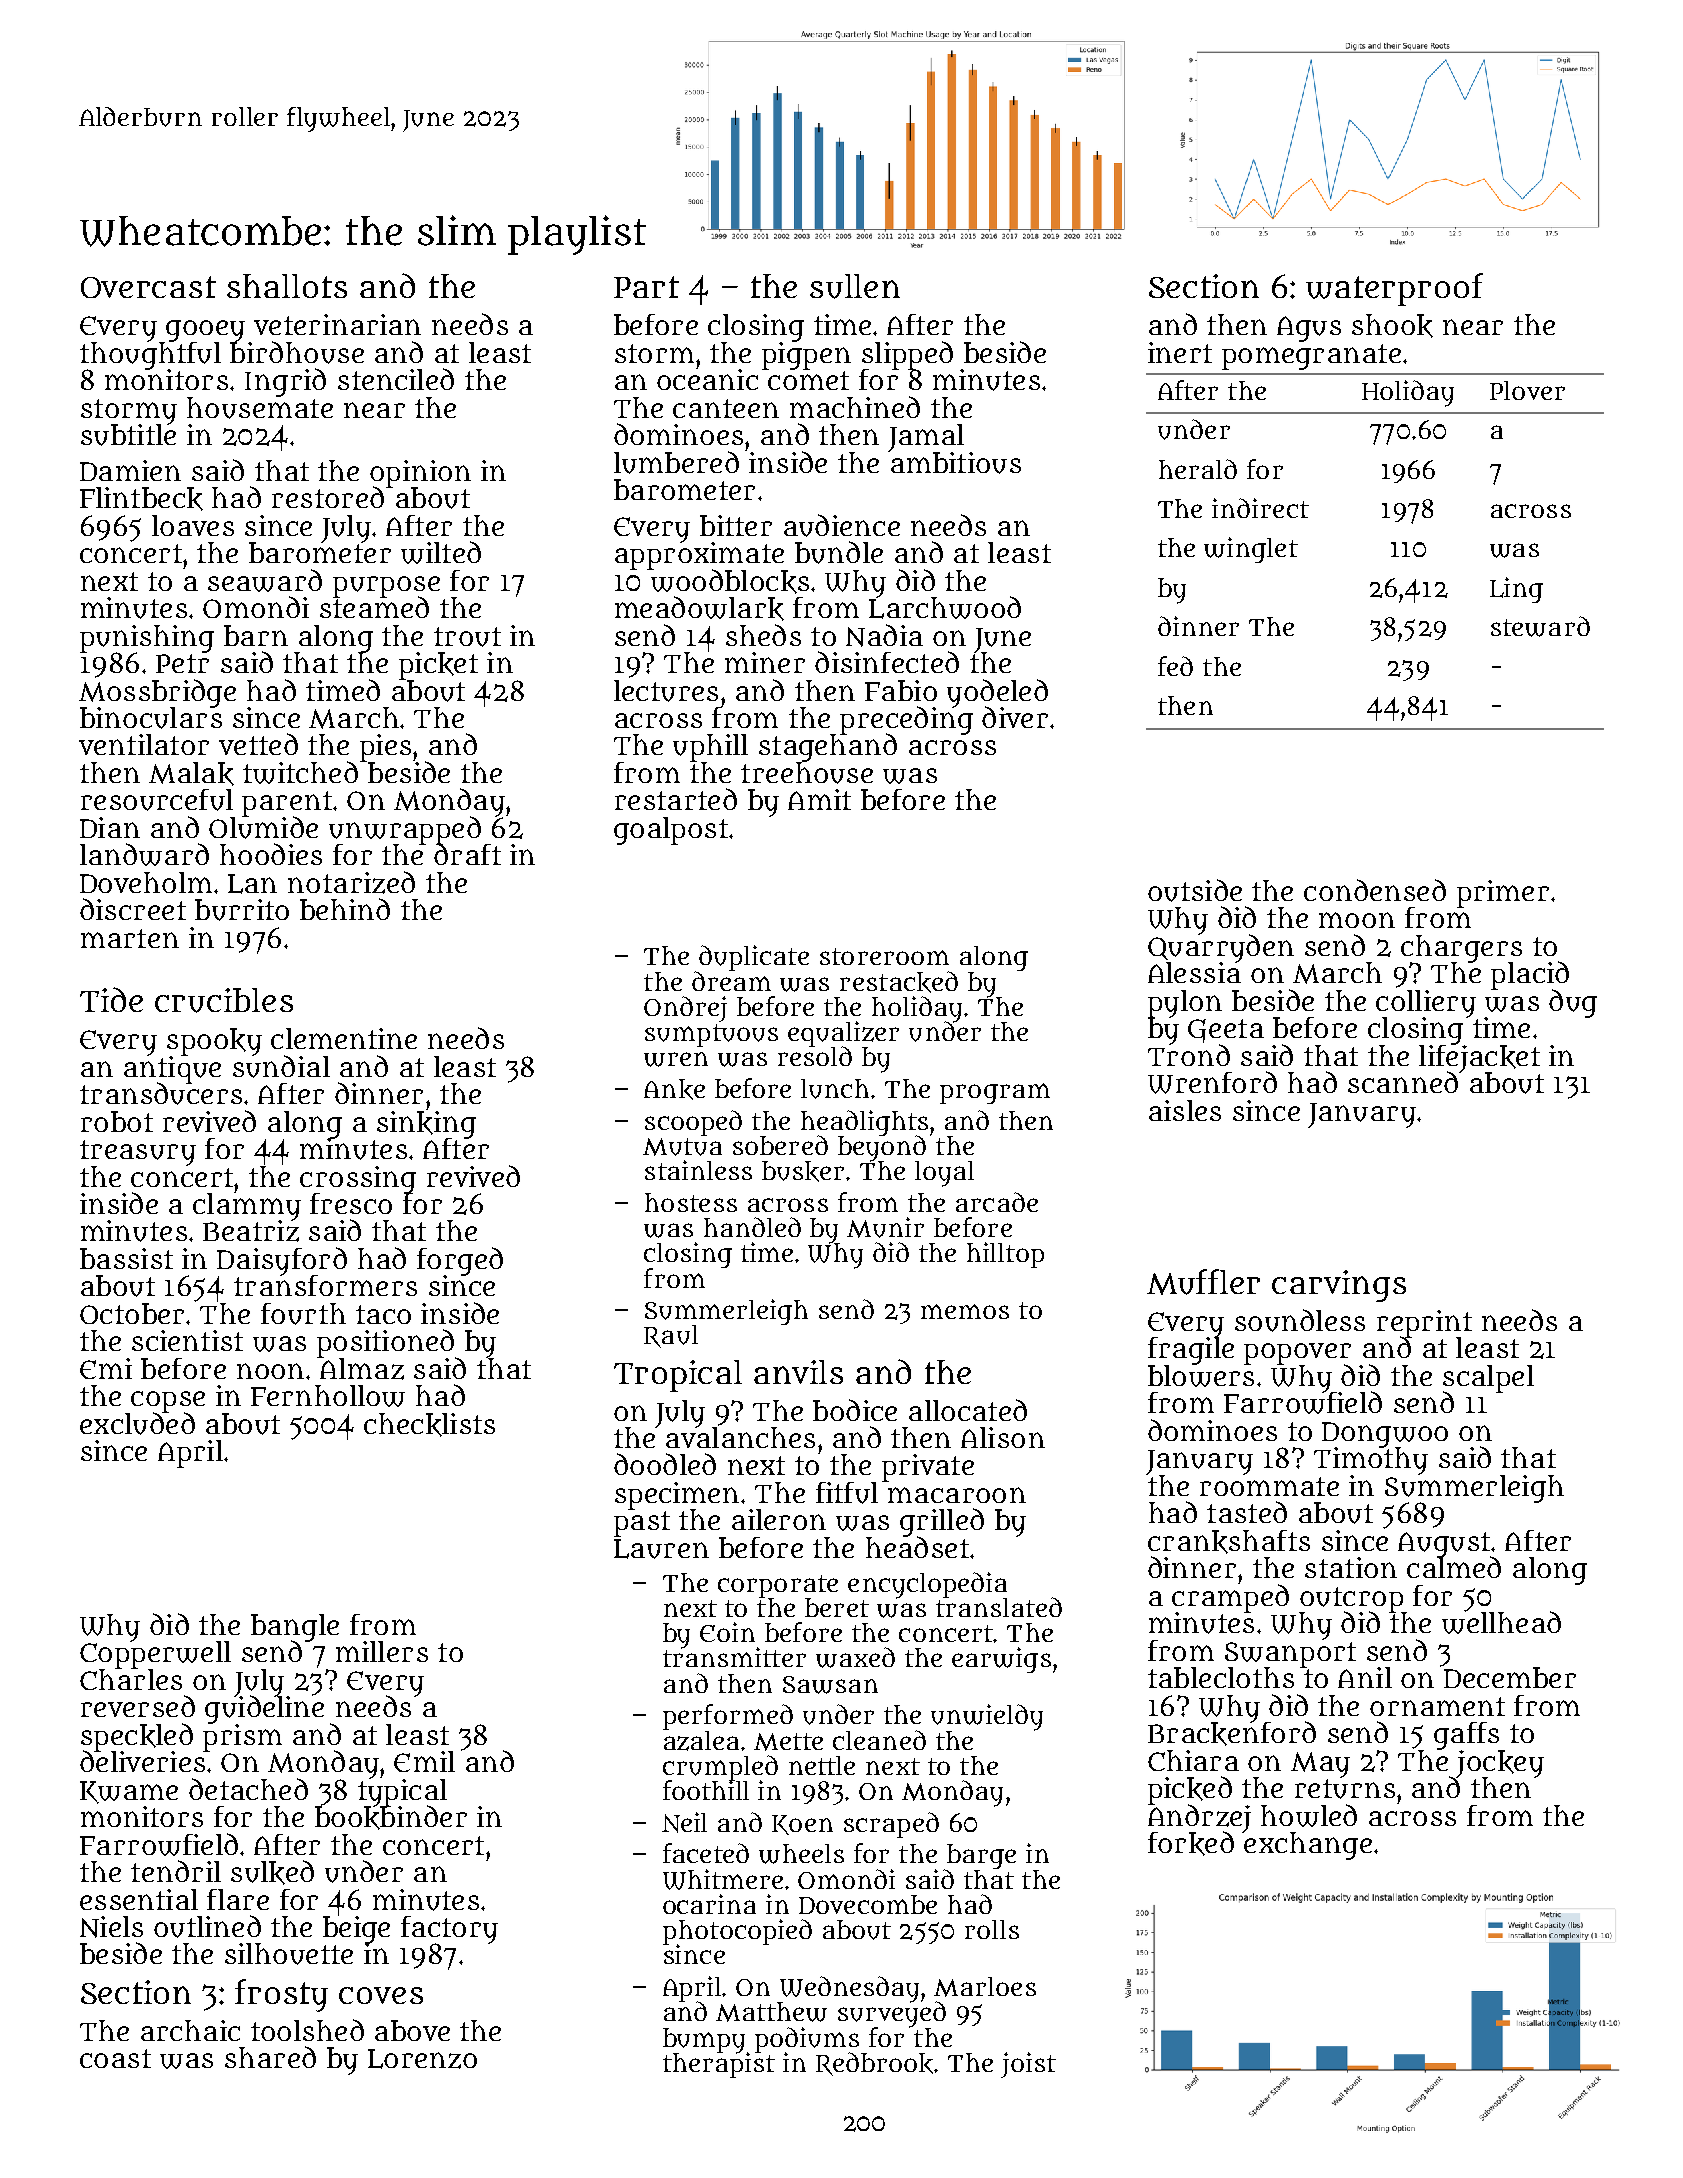 The width and height of the screenshot is (1683, 2178). Describe the element at coordinates (965, 1311) in the screenshot. I see `memos` at that location.
